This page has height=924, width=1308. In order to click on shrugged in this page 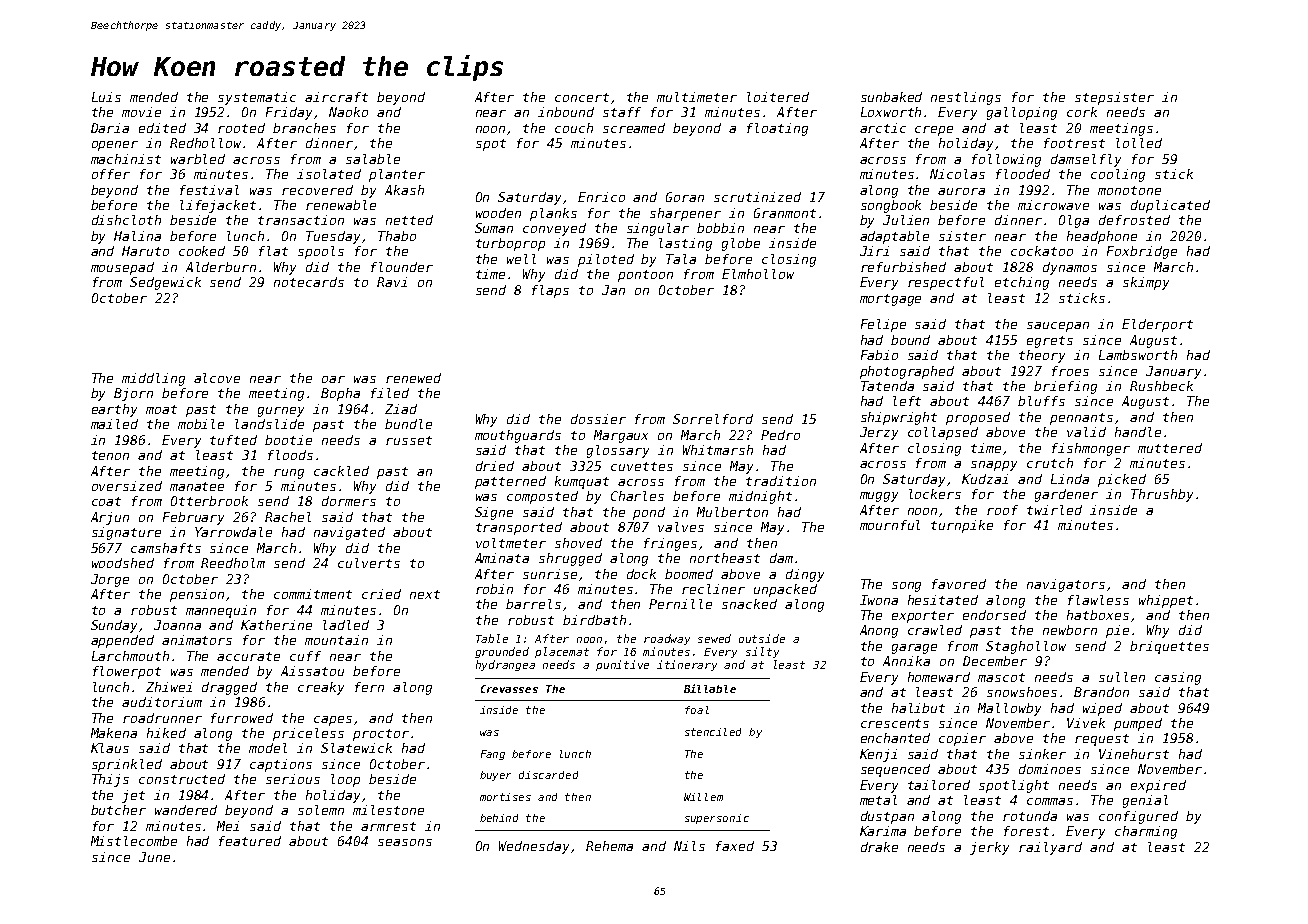, I will do `click(570, 559)`.
